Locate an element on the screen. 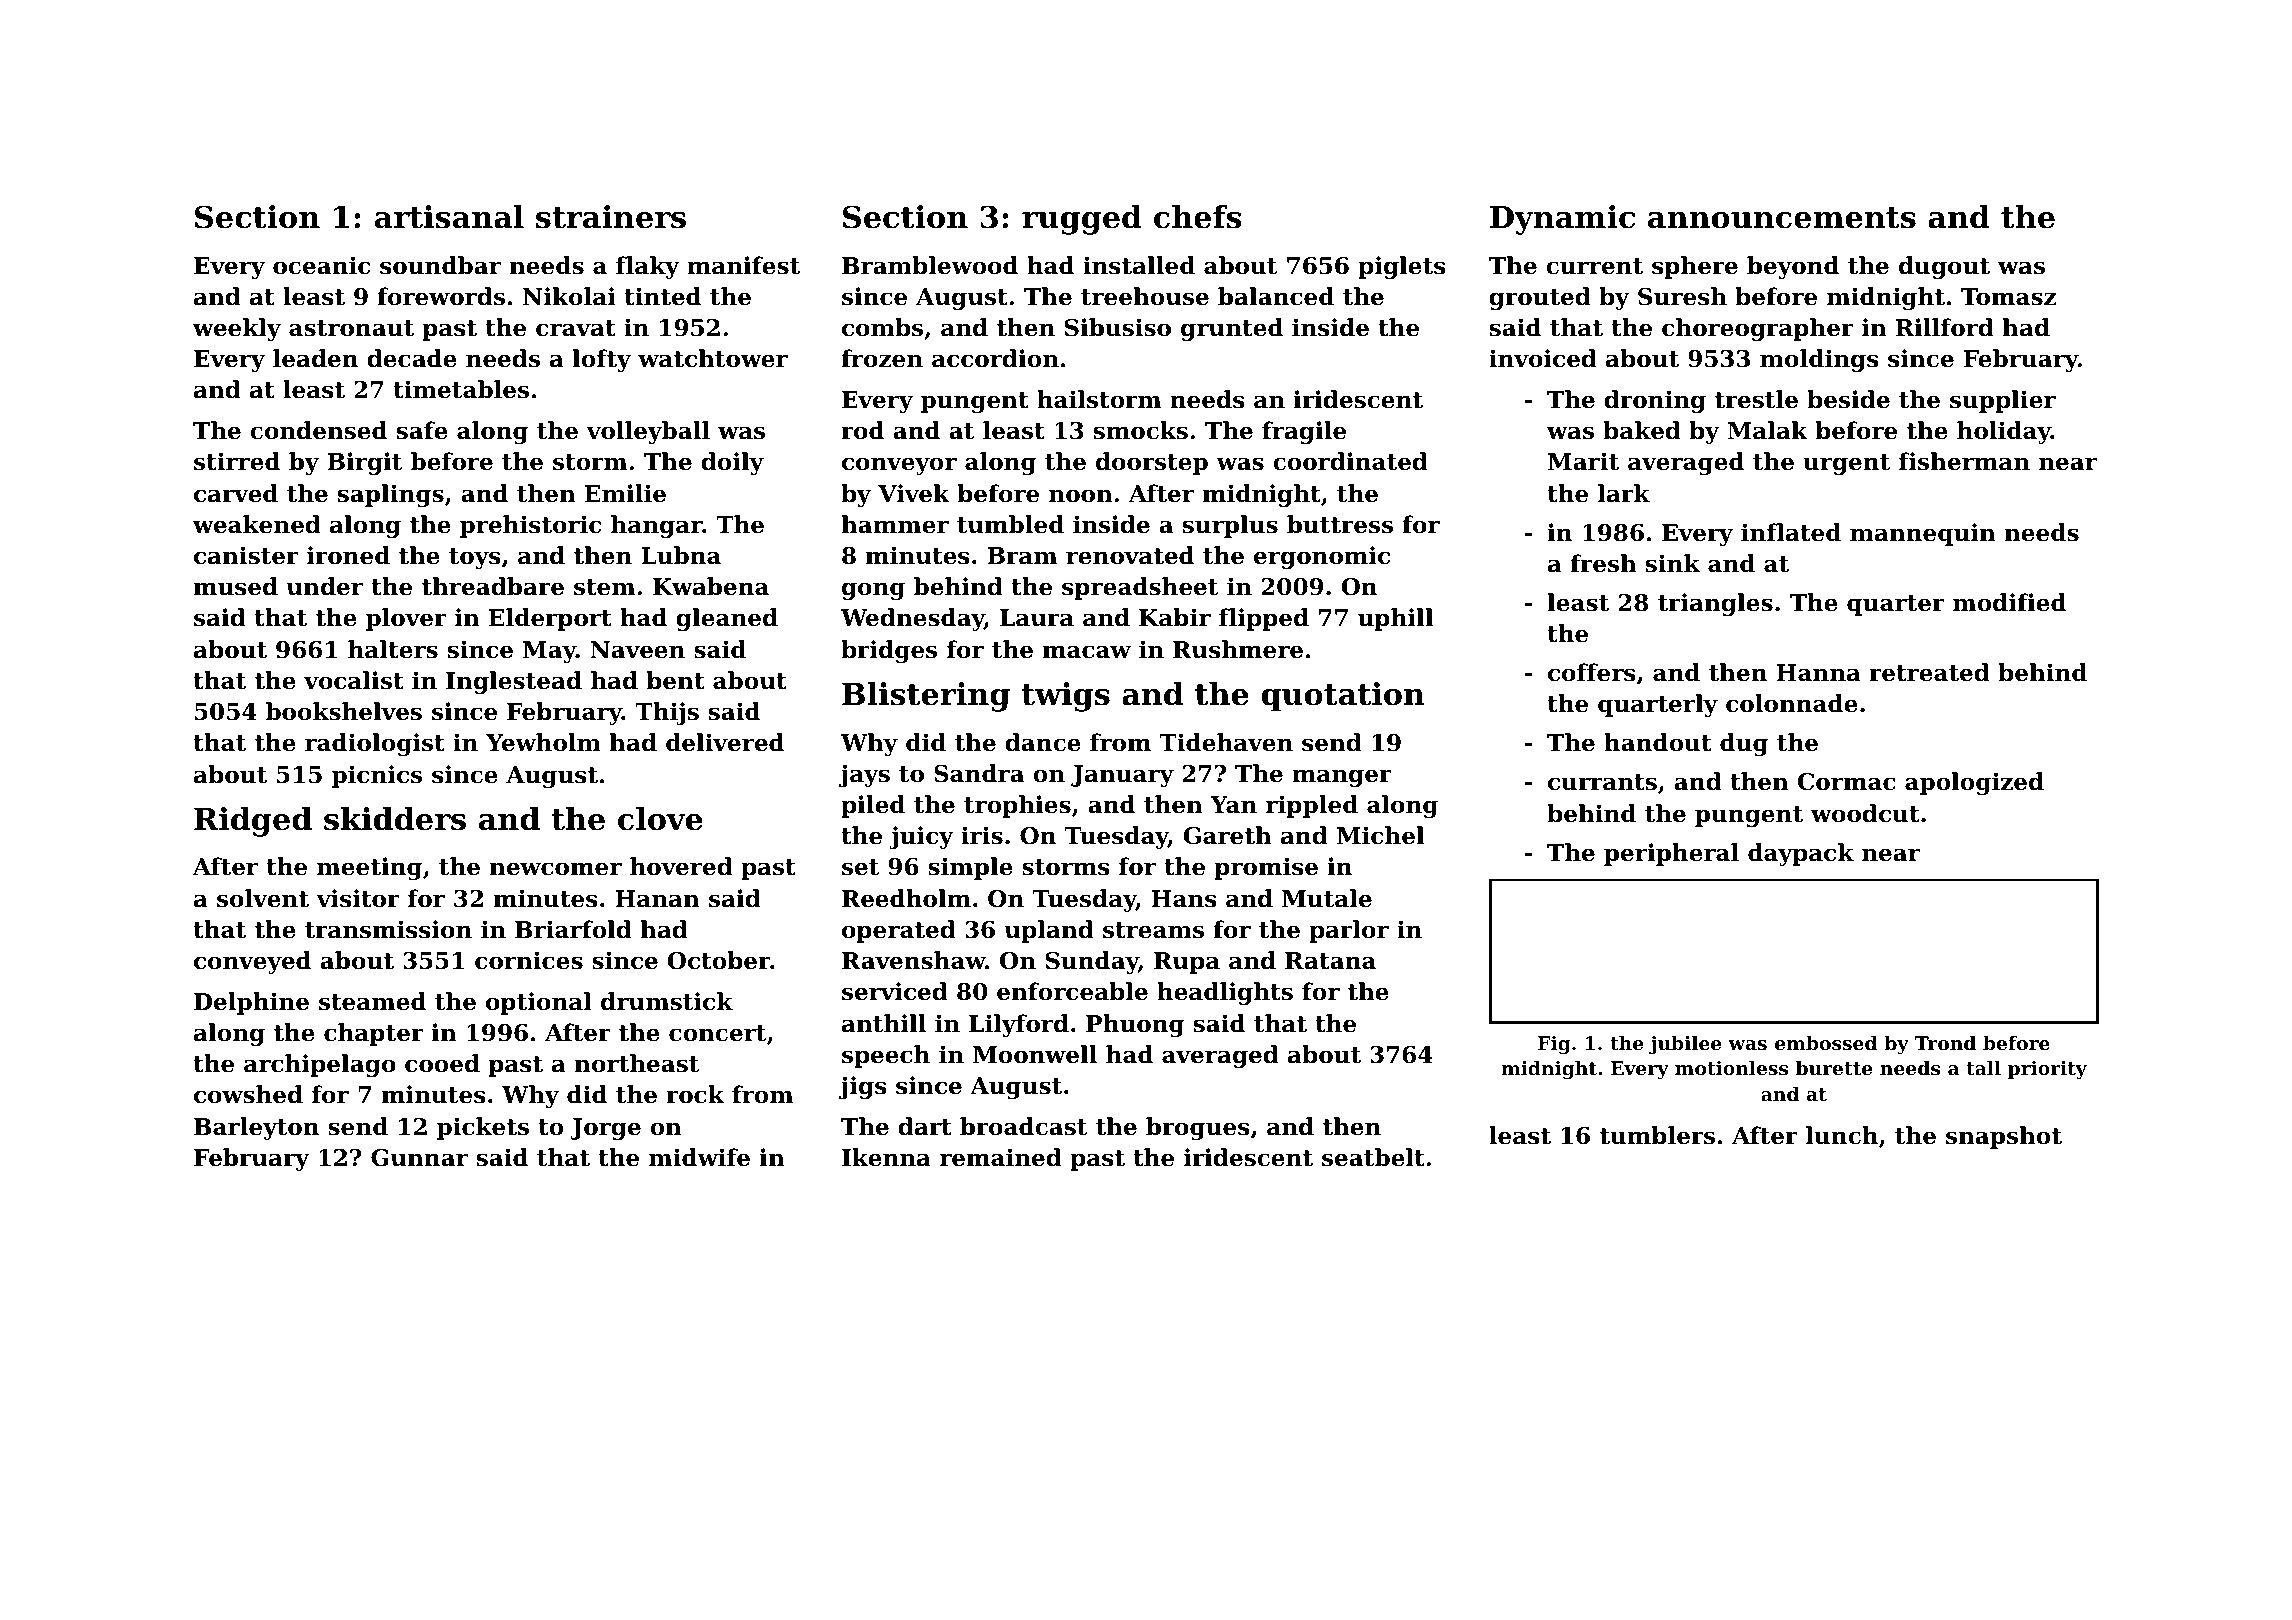 Image resolution: width=2292 pixels, height=1620 pixels. daypack is located at coordinates (1801, 854).
